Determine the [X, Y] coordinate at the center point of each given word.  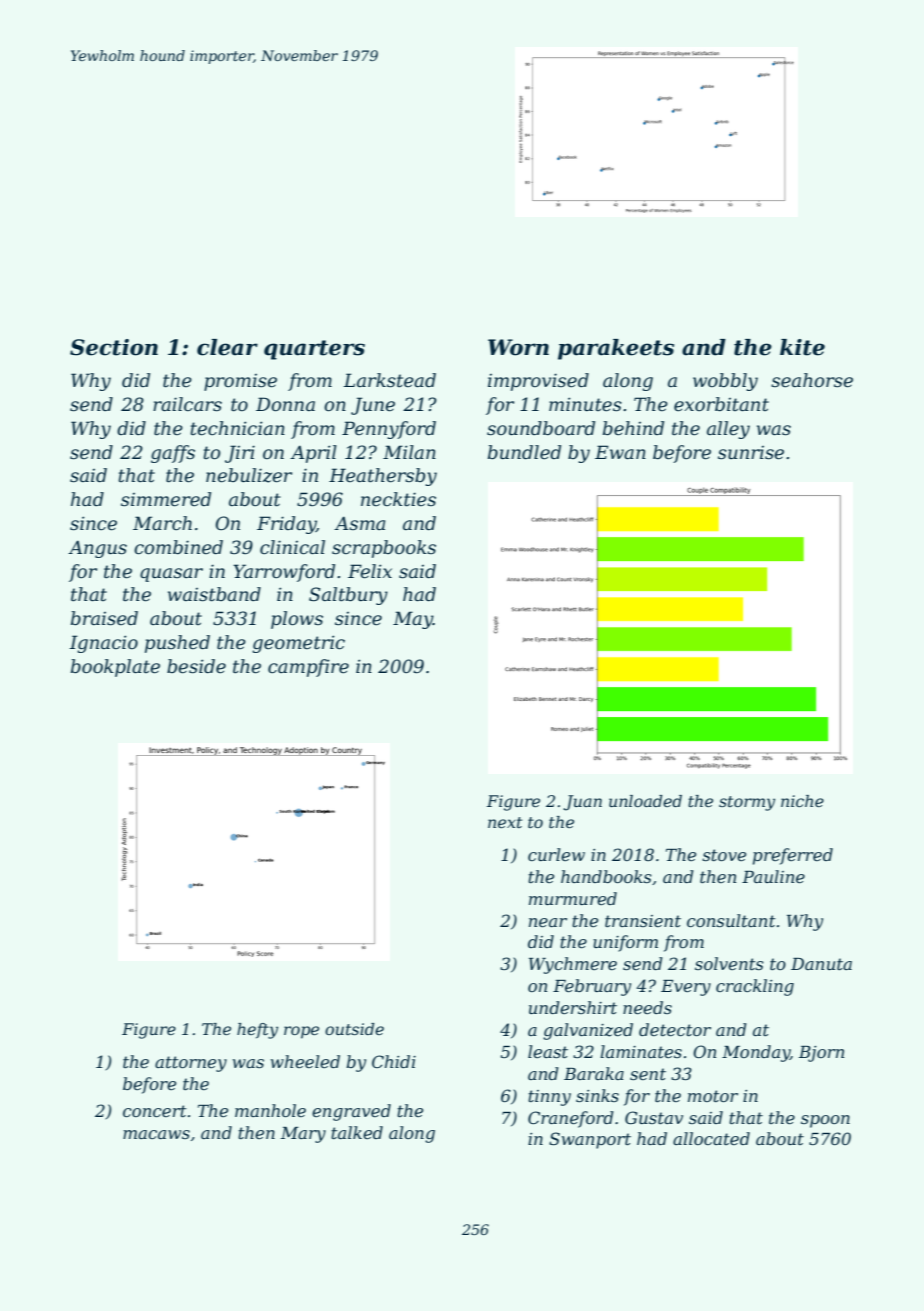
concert [155, 1111]
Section [114, 347]
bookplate [115, 668]
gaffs [173, 454]
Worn [518, 347]
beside [196, 666]
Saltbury [348, 596]
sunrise [751, 453]
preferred [793, 856]
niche [802, 801]
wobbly [725, 382]
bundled [524, 452]
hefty [257, 1031]
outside [354, 1029]
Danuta [821, 964]
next [505, 822]
